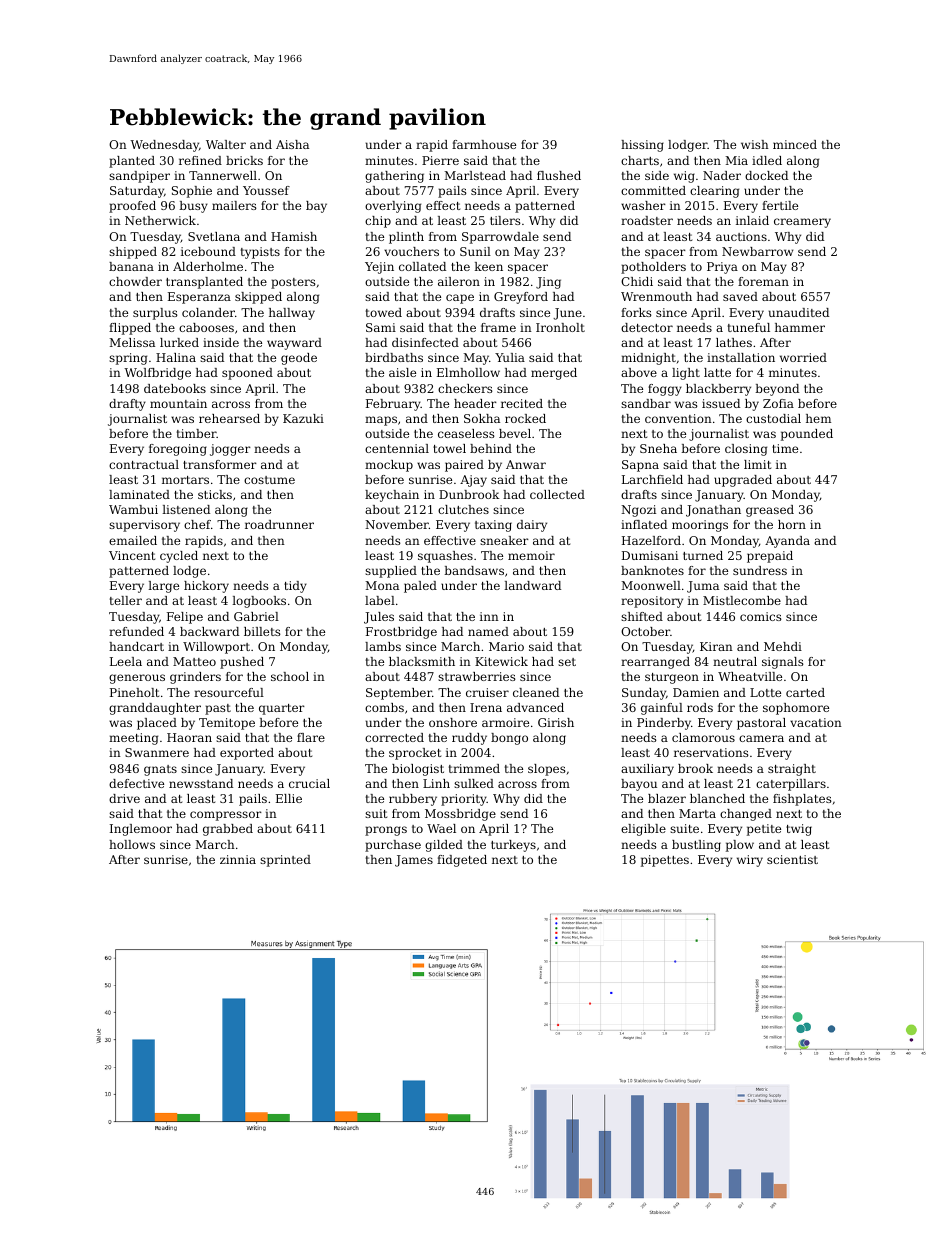 This document has width=952, height=1233. I want to click on hollows, so click(132, 844).
